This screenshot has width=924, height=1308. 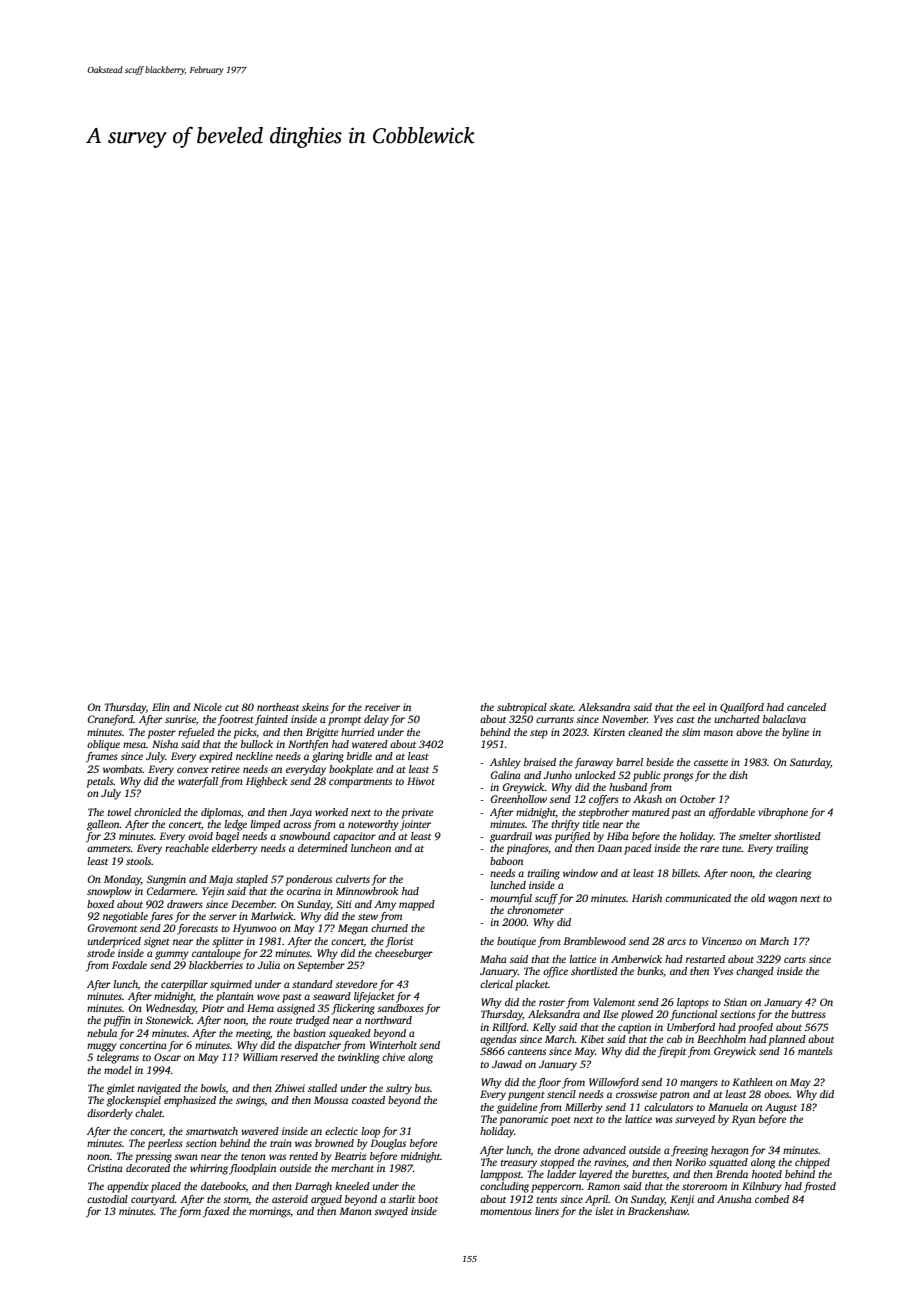 What do you see at coordinates (254, 929) in the screenshot?
I see `Hyunwoo` at bounding box center [254, 929].
